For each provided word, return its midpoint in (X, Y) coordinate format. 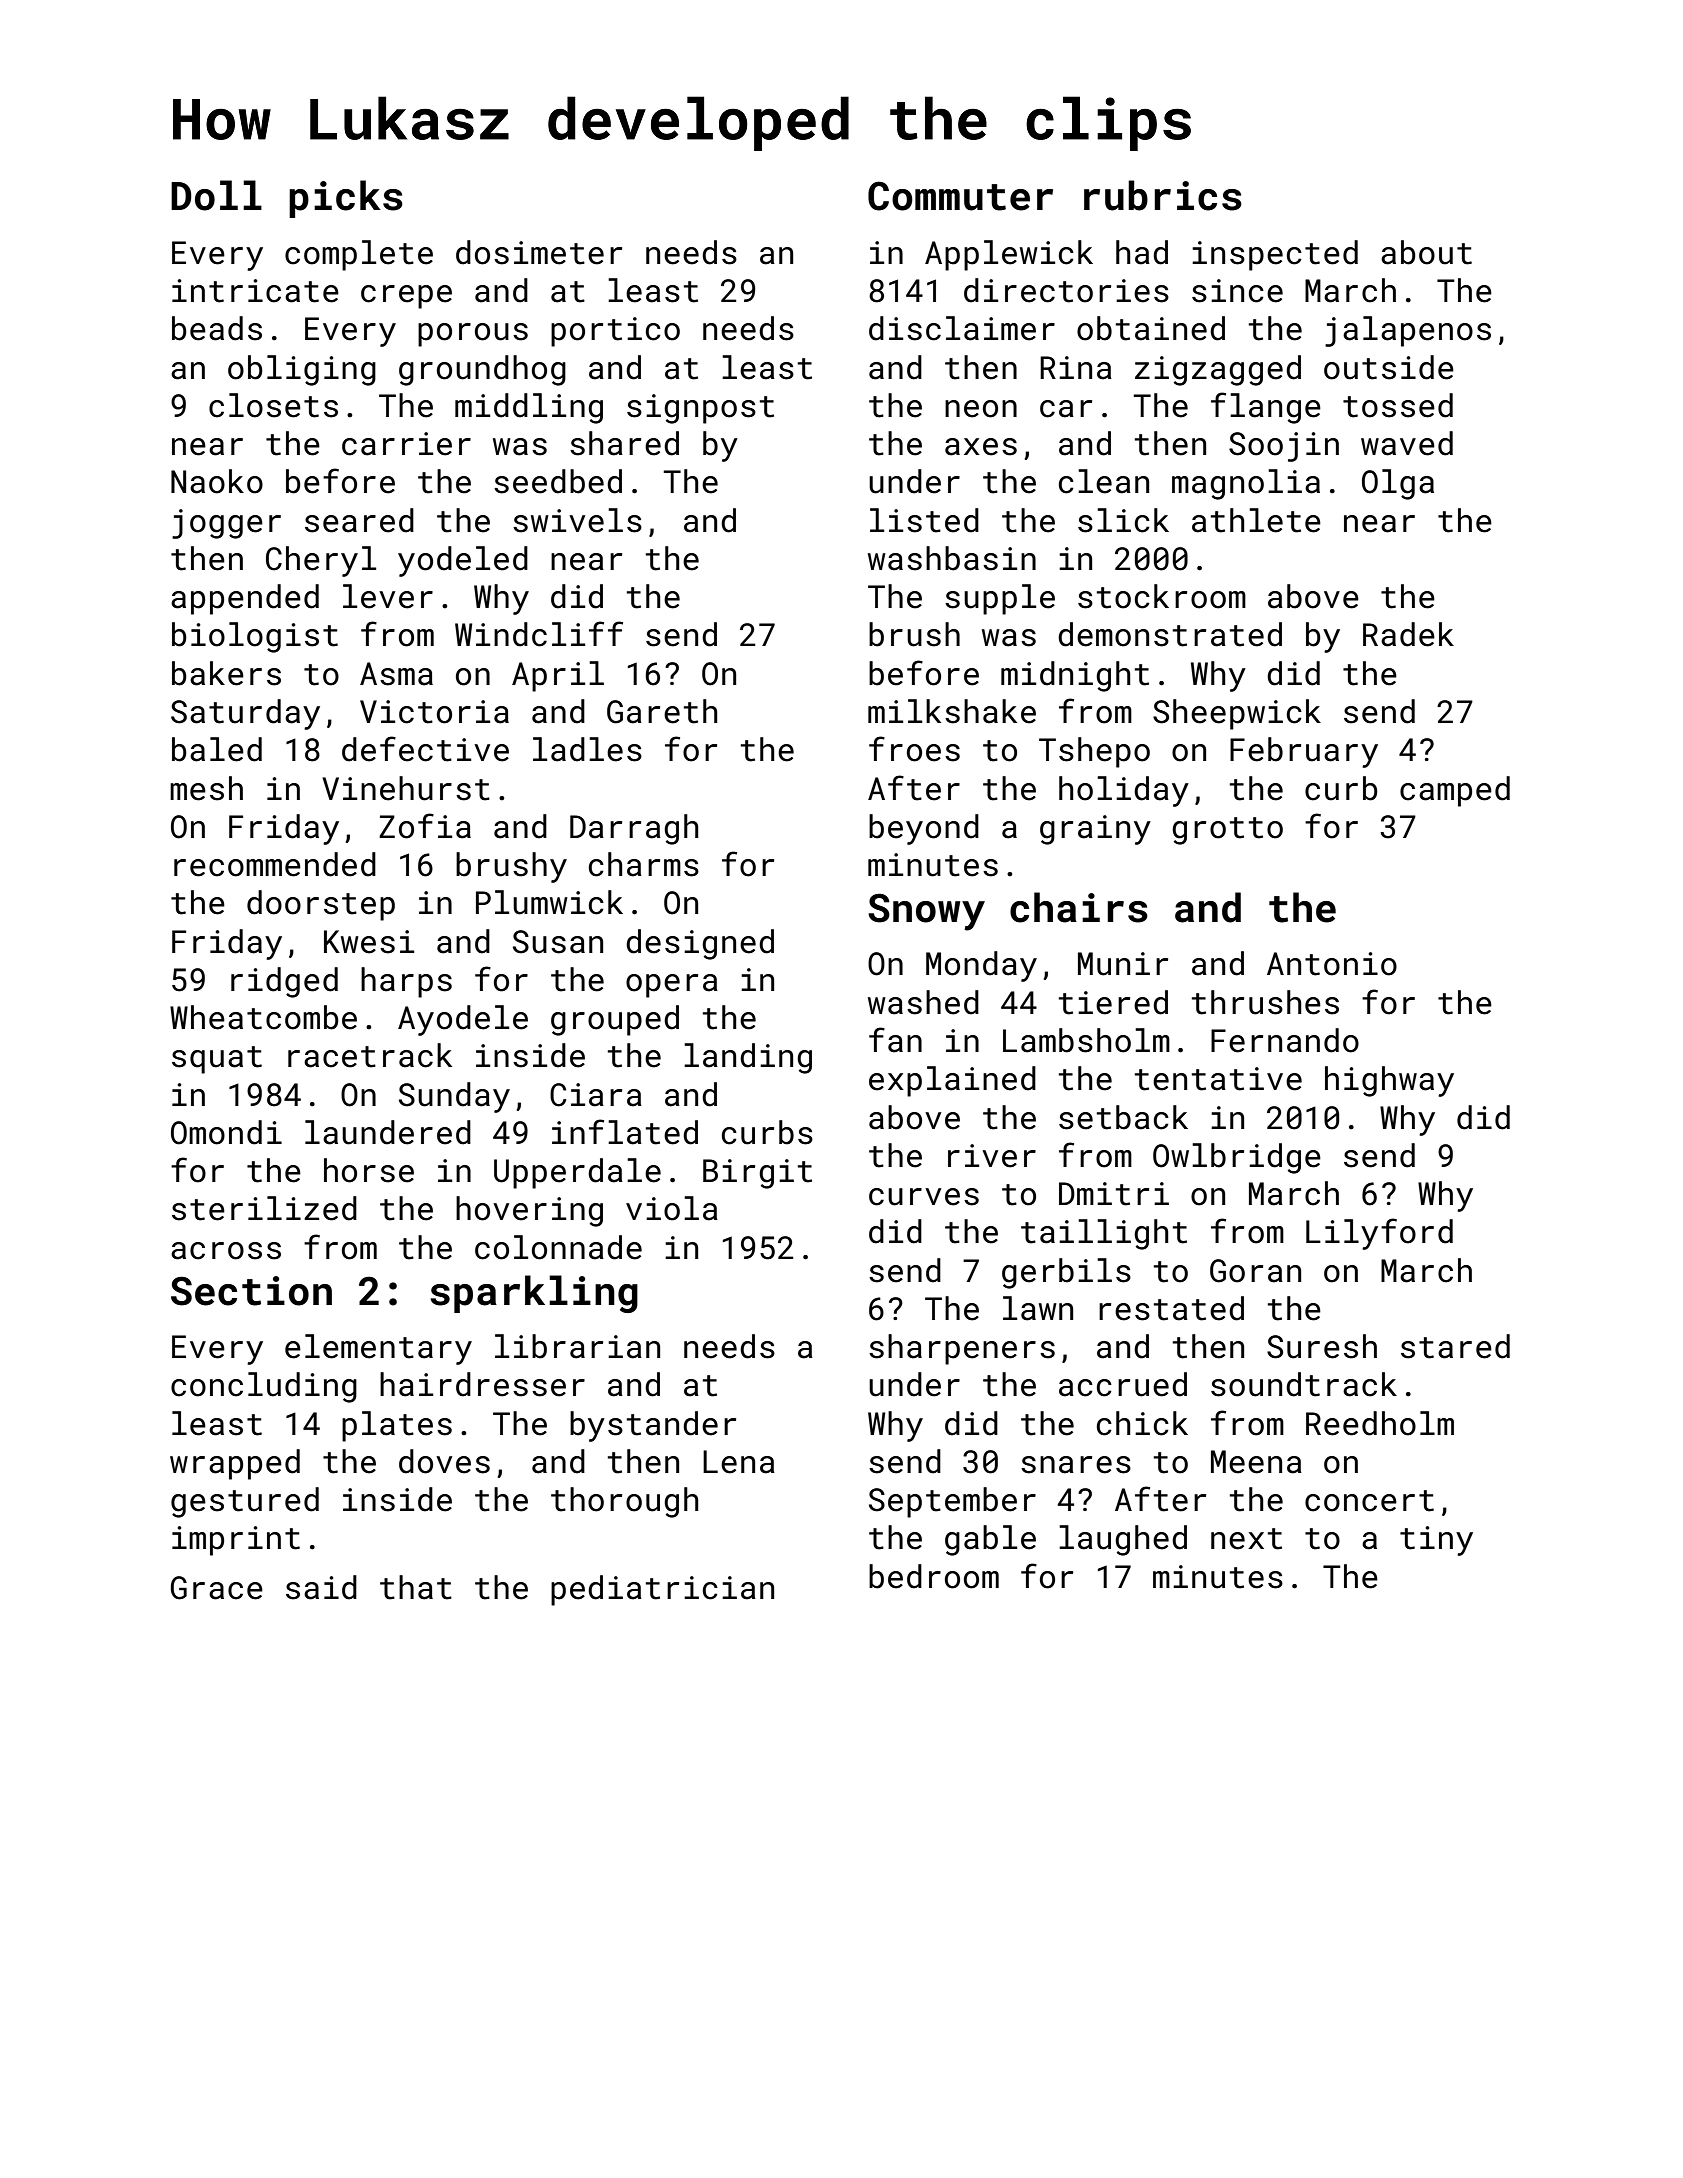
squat (217, 1060)
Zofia (425, 826)
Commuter (960, 196)
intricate (255, 291)
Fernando (1285, 1040)
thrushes (1265, 1002)
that (416, 1587)
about (1426, 252)
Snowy (926, 912)
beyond (924, 829)
